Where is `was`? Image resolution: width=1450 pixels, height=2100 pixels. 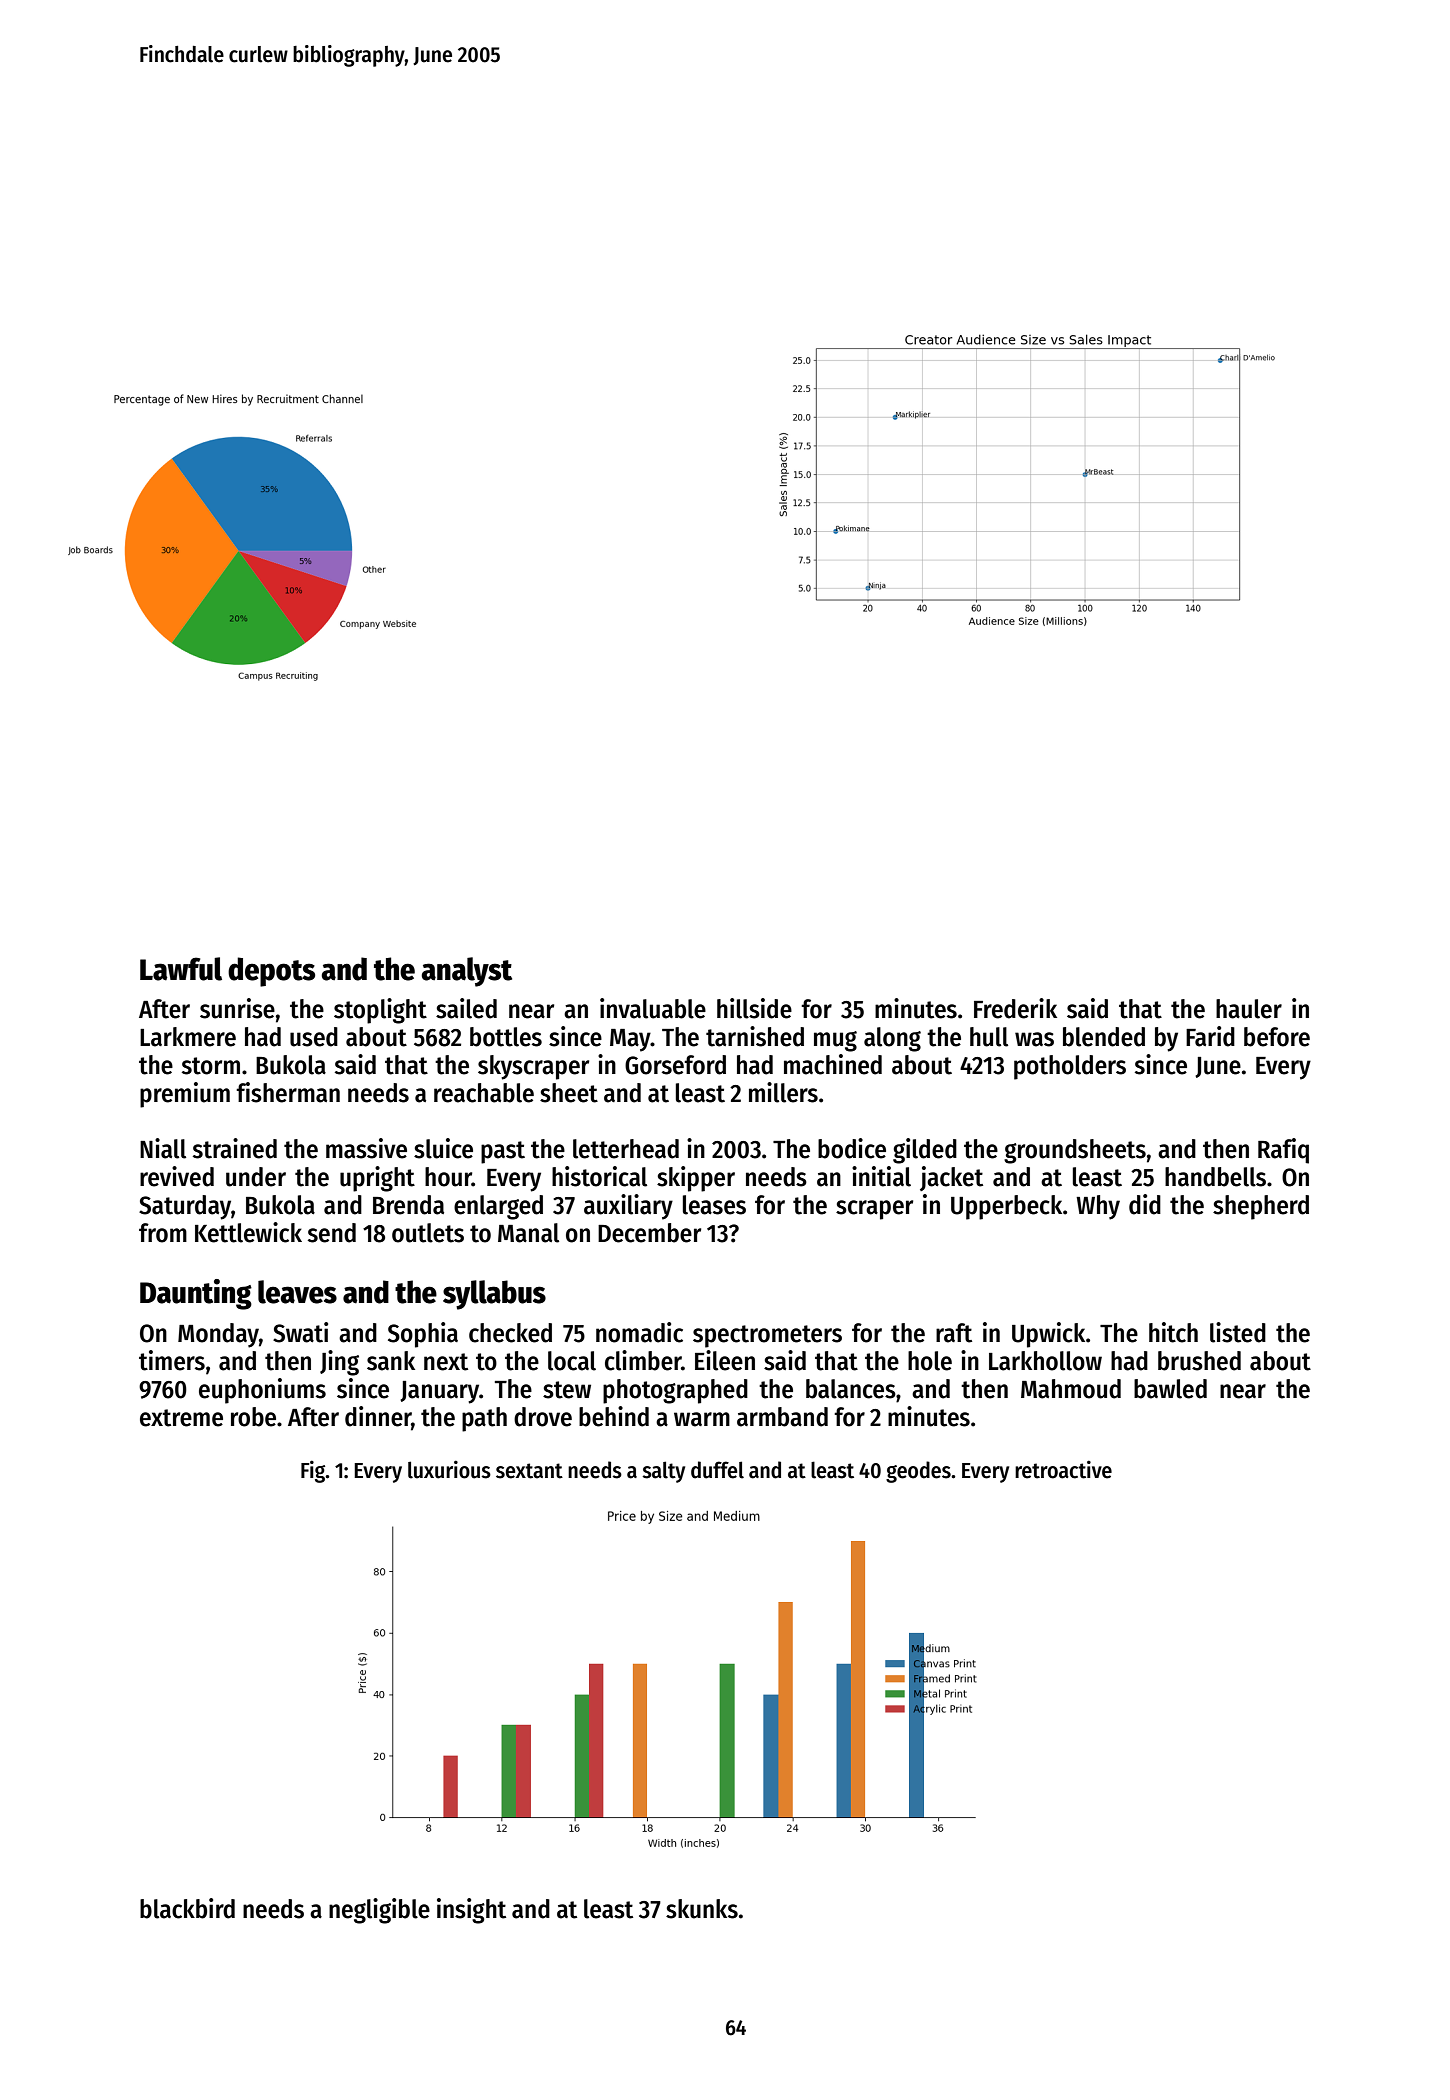 was is located at coordinates (1034, 1039).
